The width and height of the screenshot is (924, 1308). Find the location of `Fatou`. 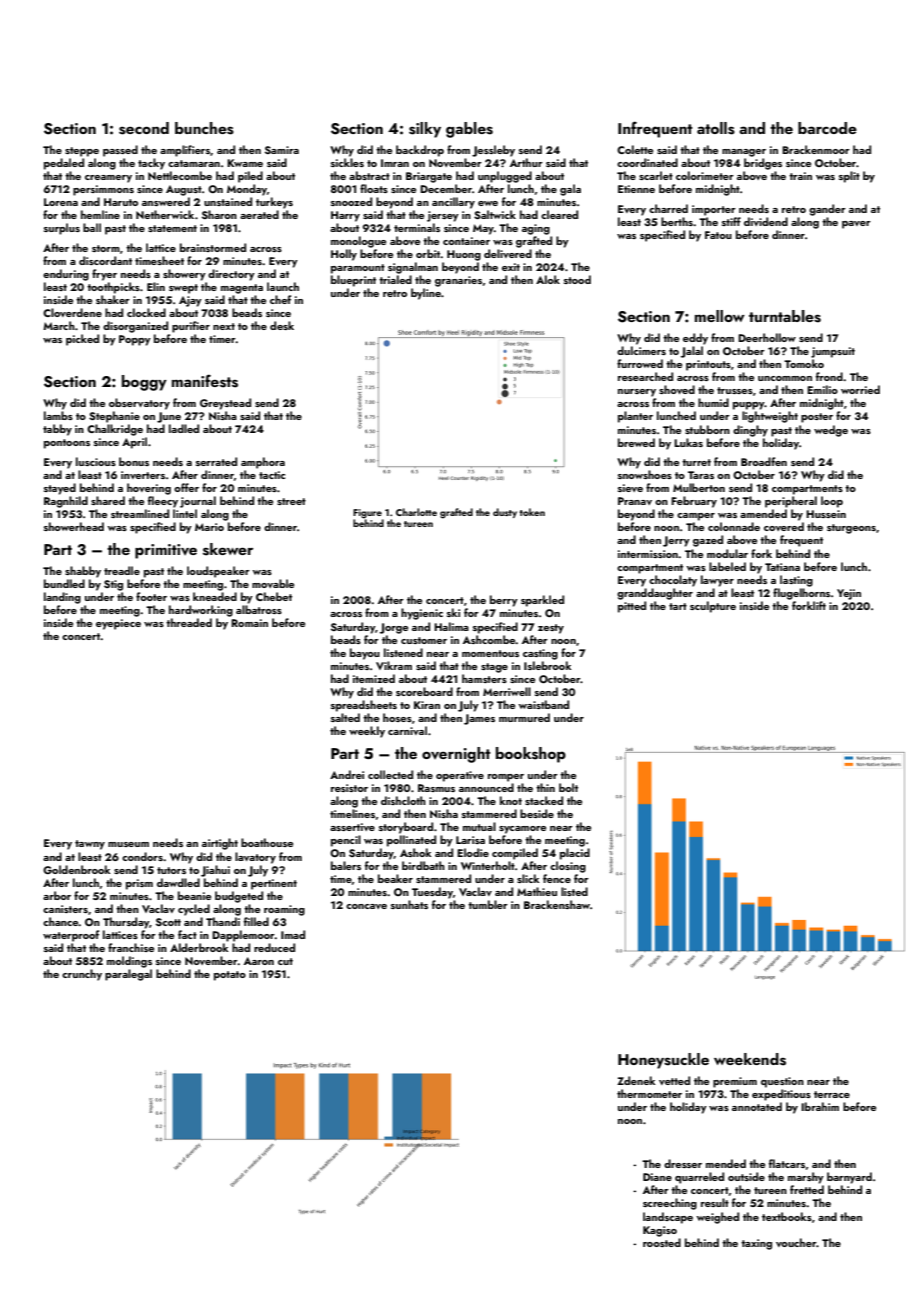

Fatou is located at coordinates (718, 235).
